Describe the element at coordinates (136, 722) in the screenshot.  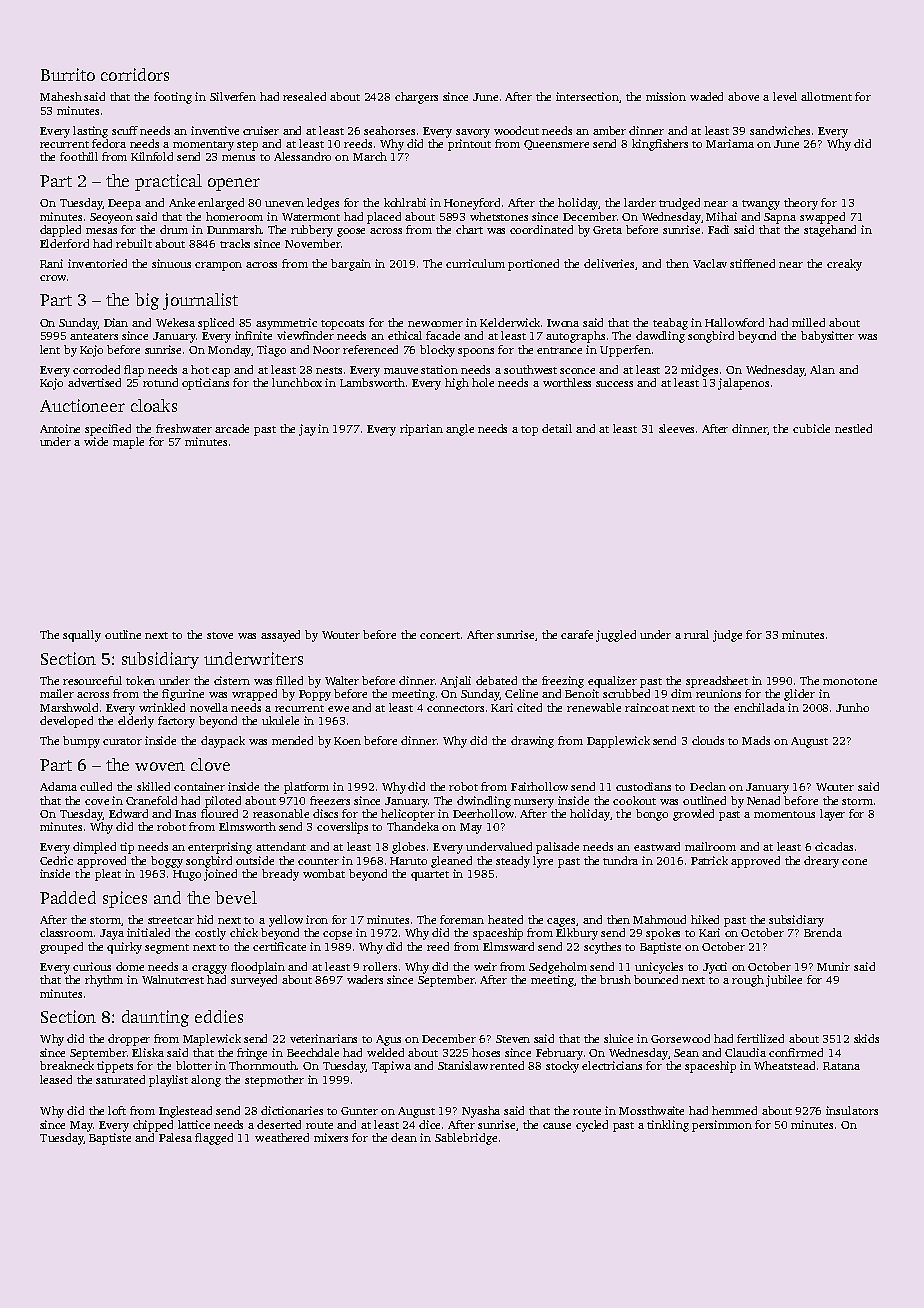
I see `elderly` at that location.
